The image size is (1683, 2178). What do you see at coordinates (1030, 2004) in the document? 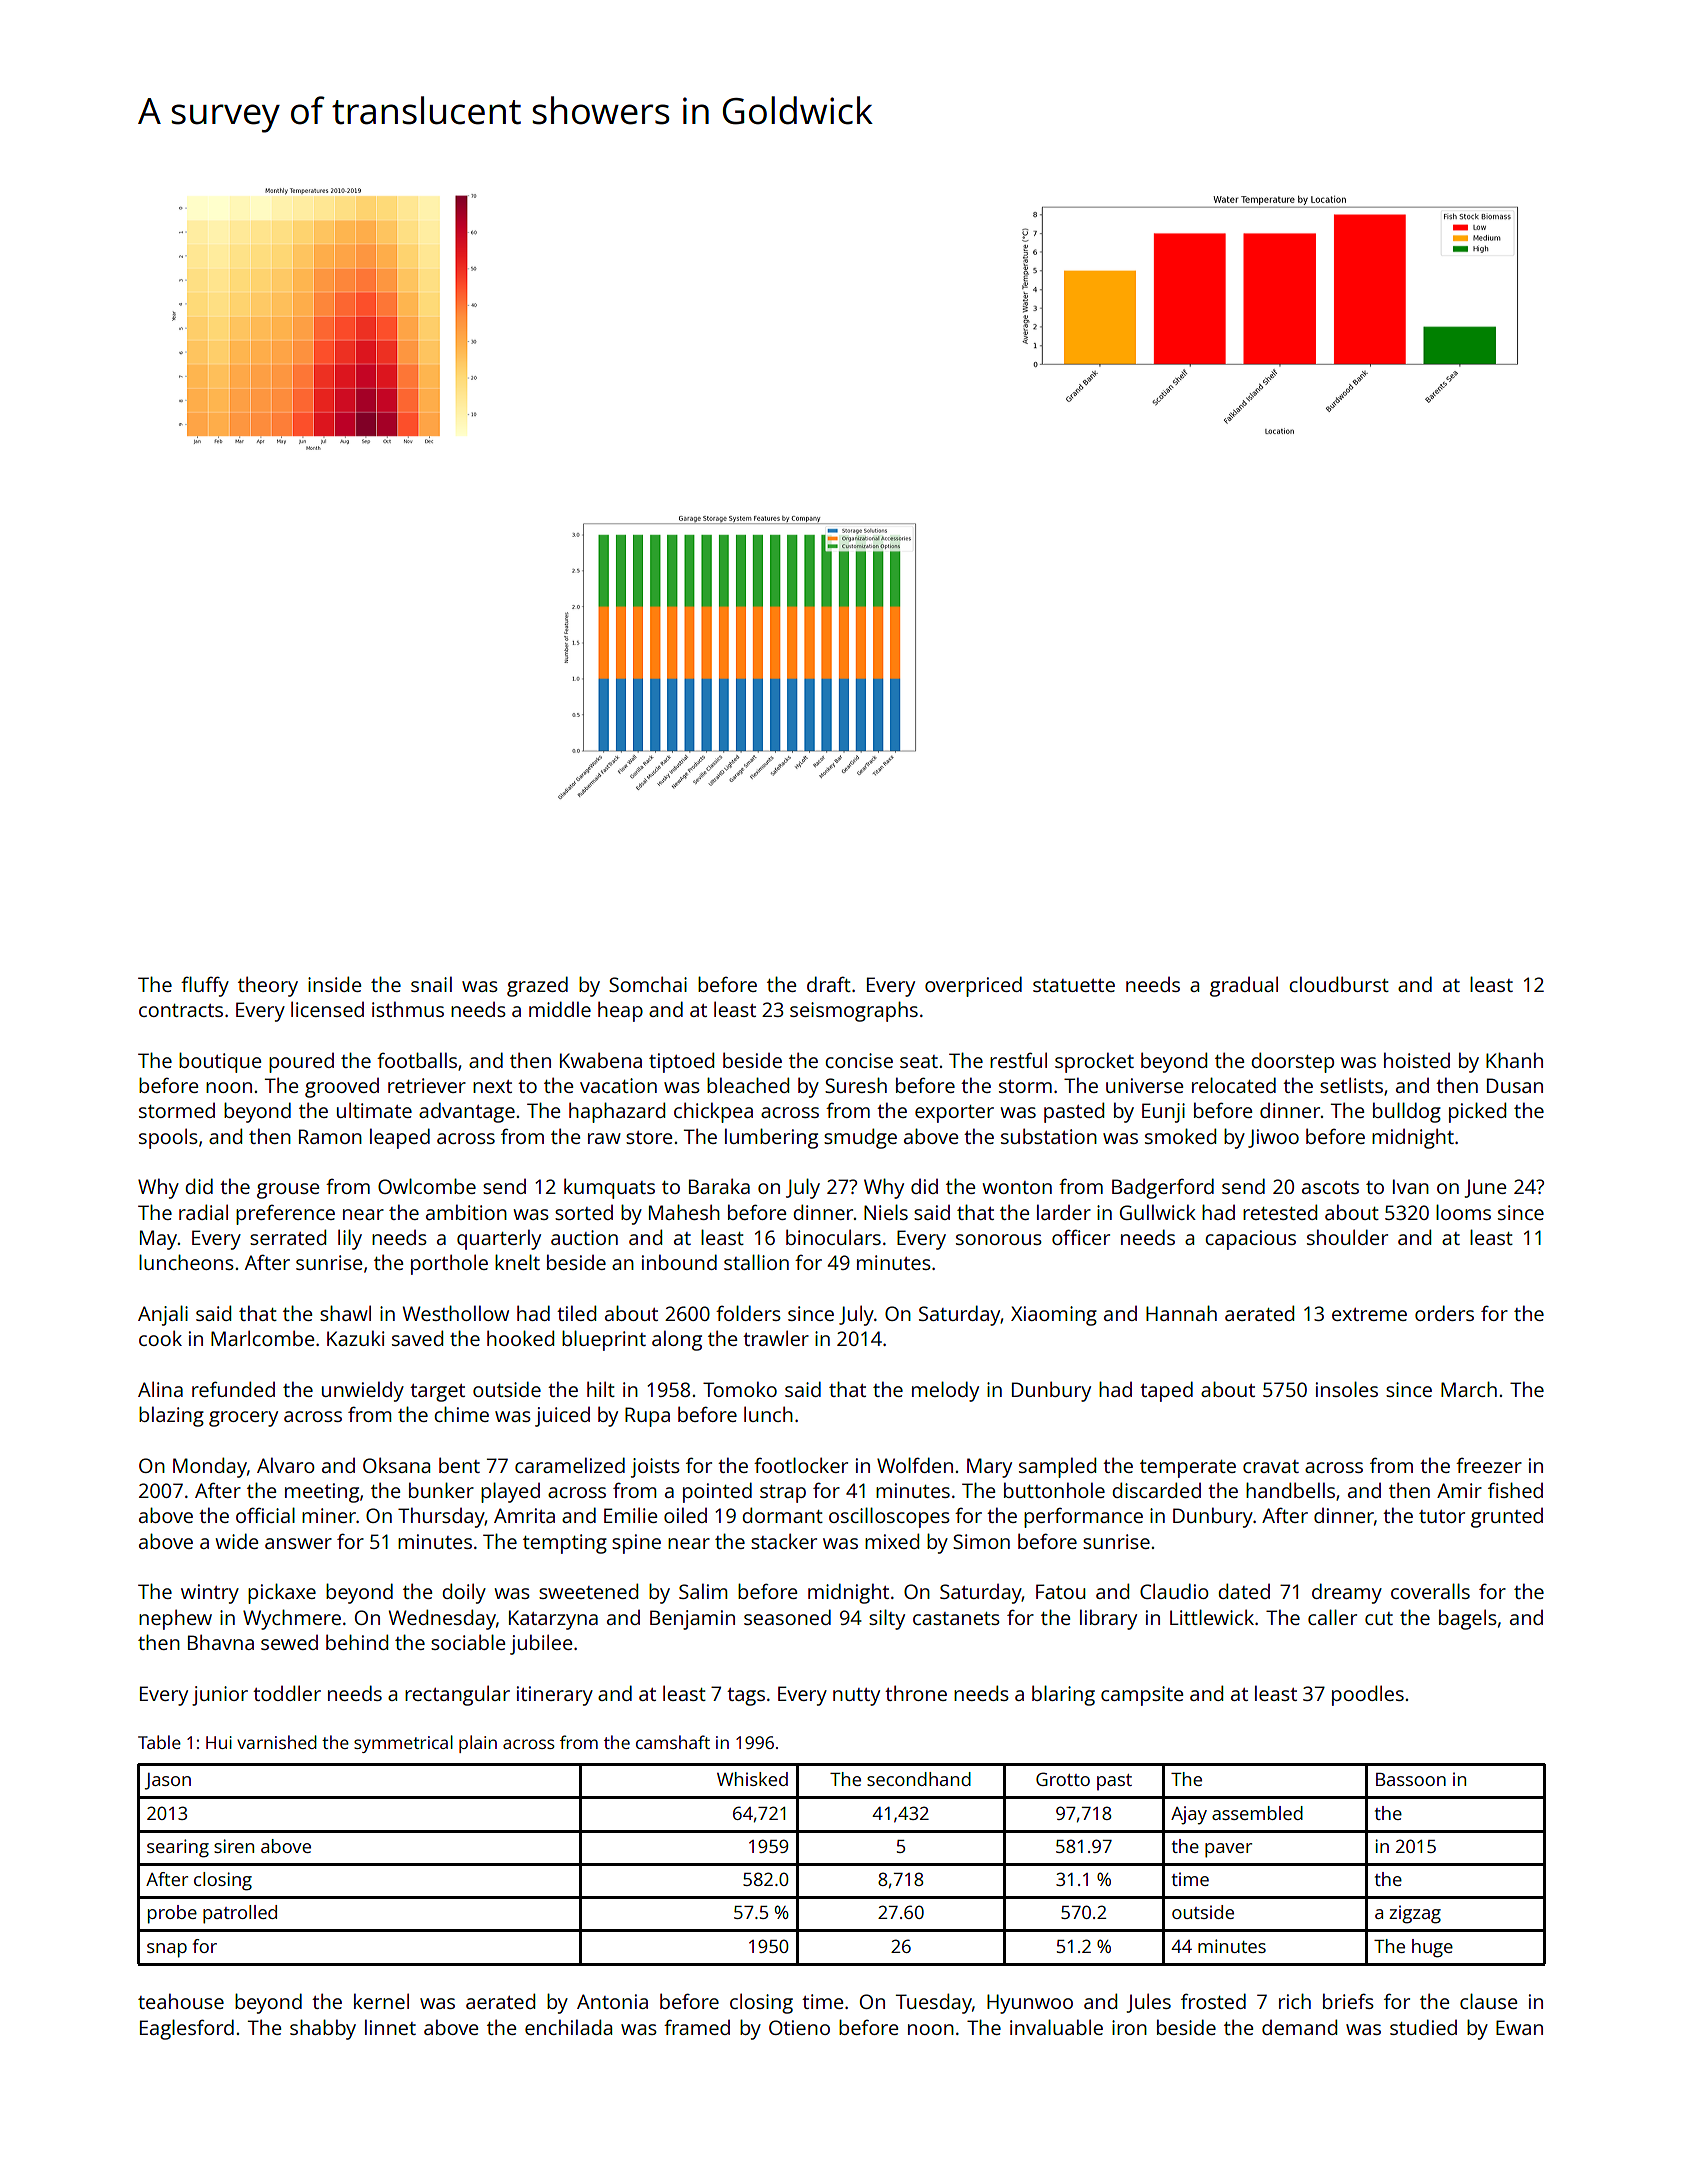
I see `Hyunwoo` at bounding box center [1030, 2004].
